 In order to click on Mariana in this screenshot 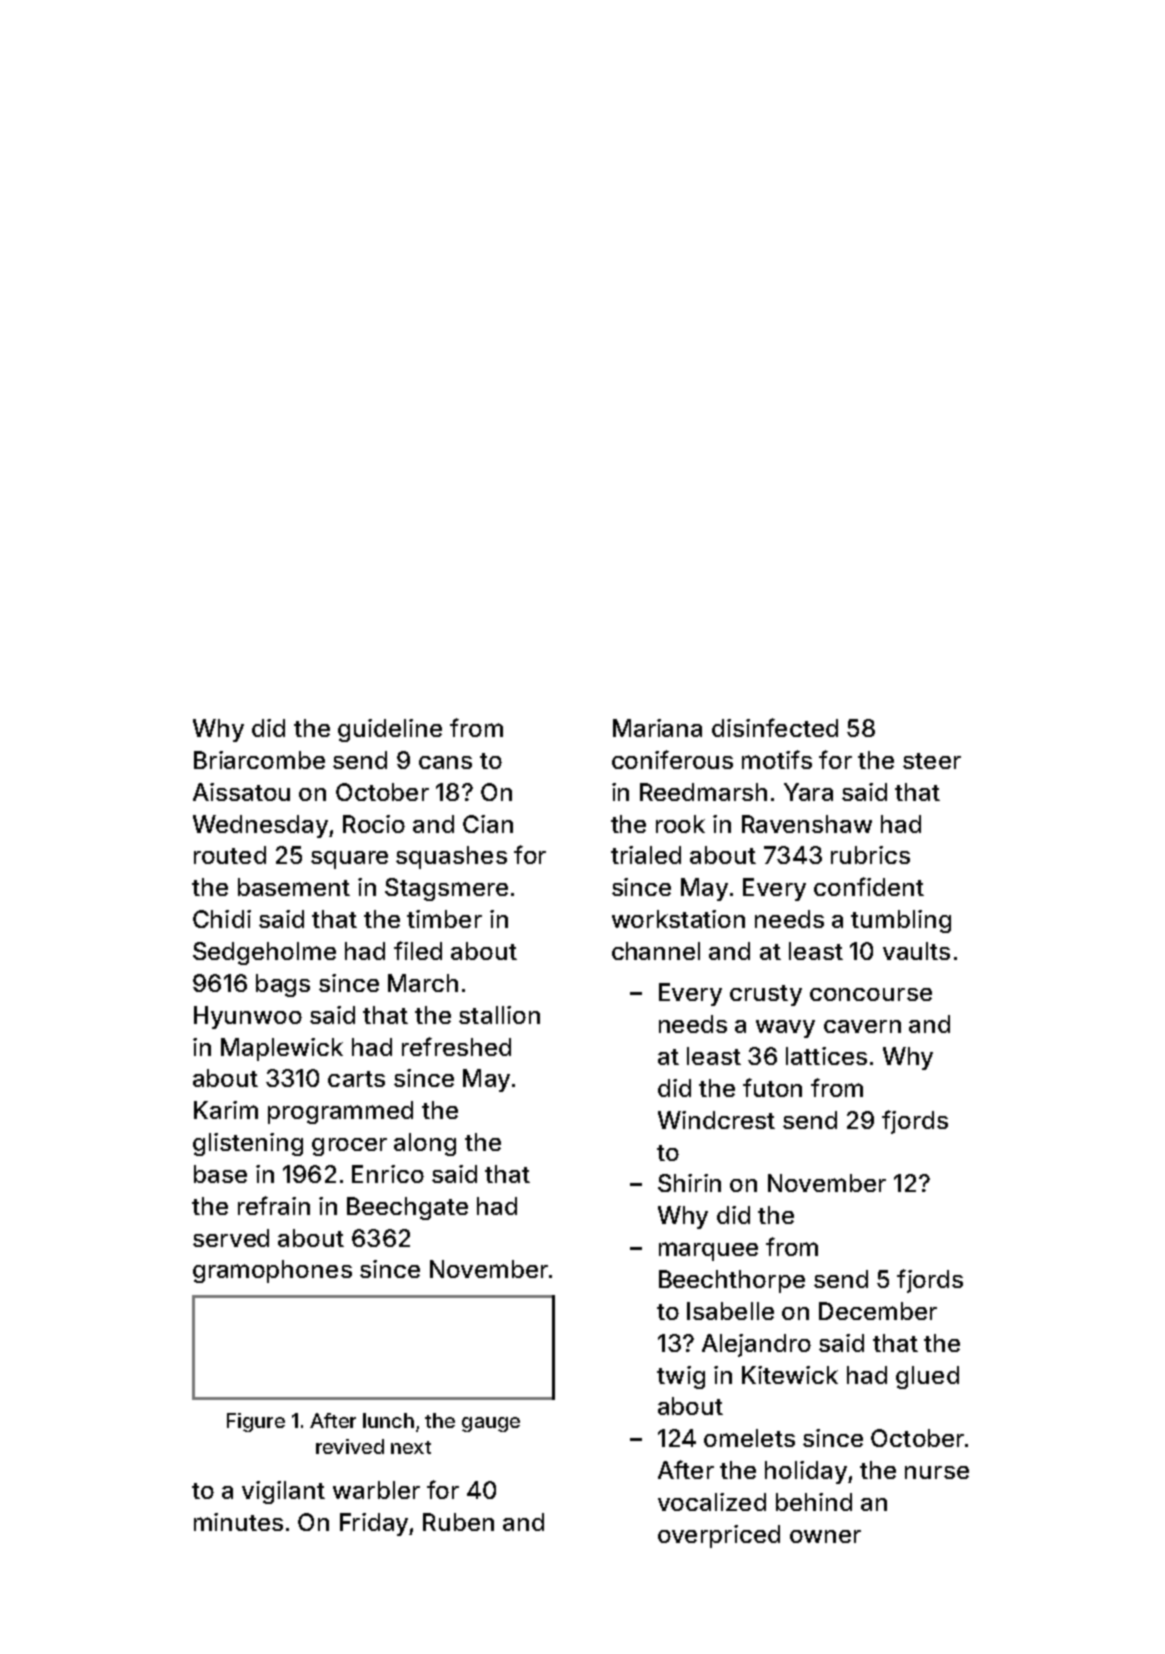, I will do `click(657, 728)`.
